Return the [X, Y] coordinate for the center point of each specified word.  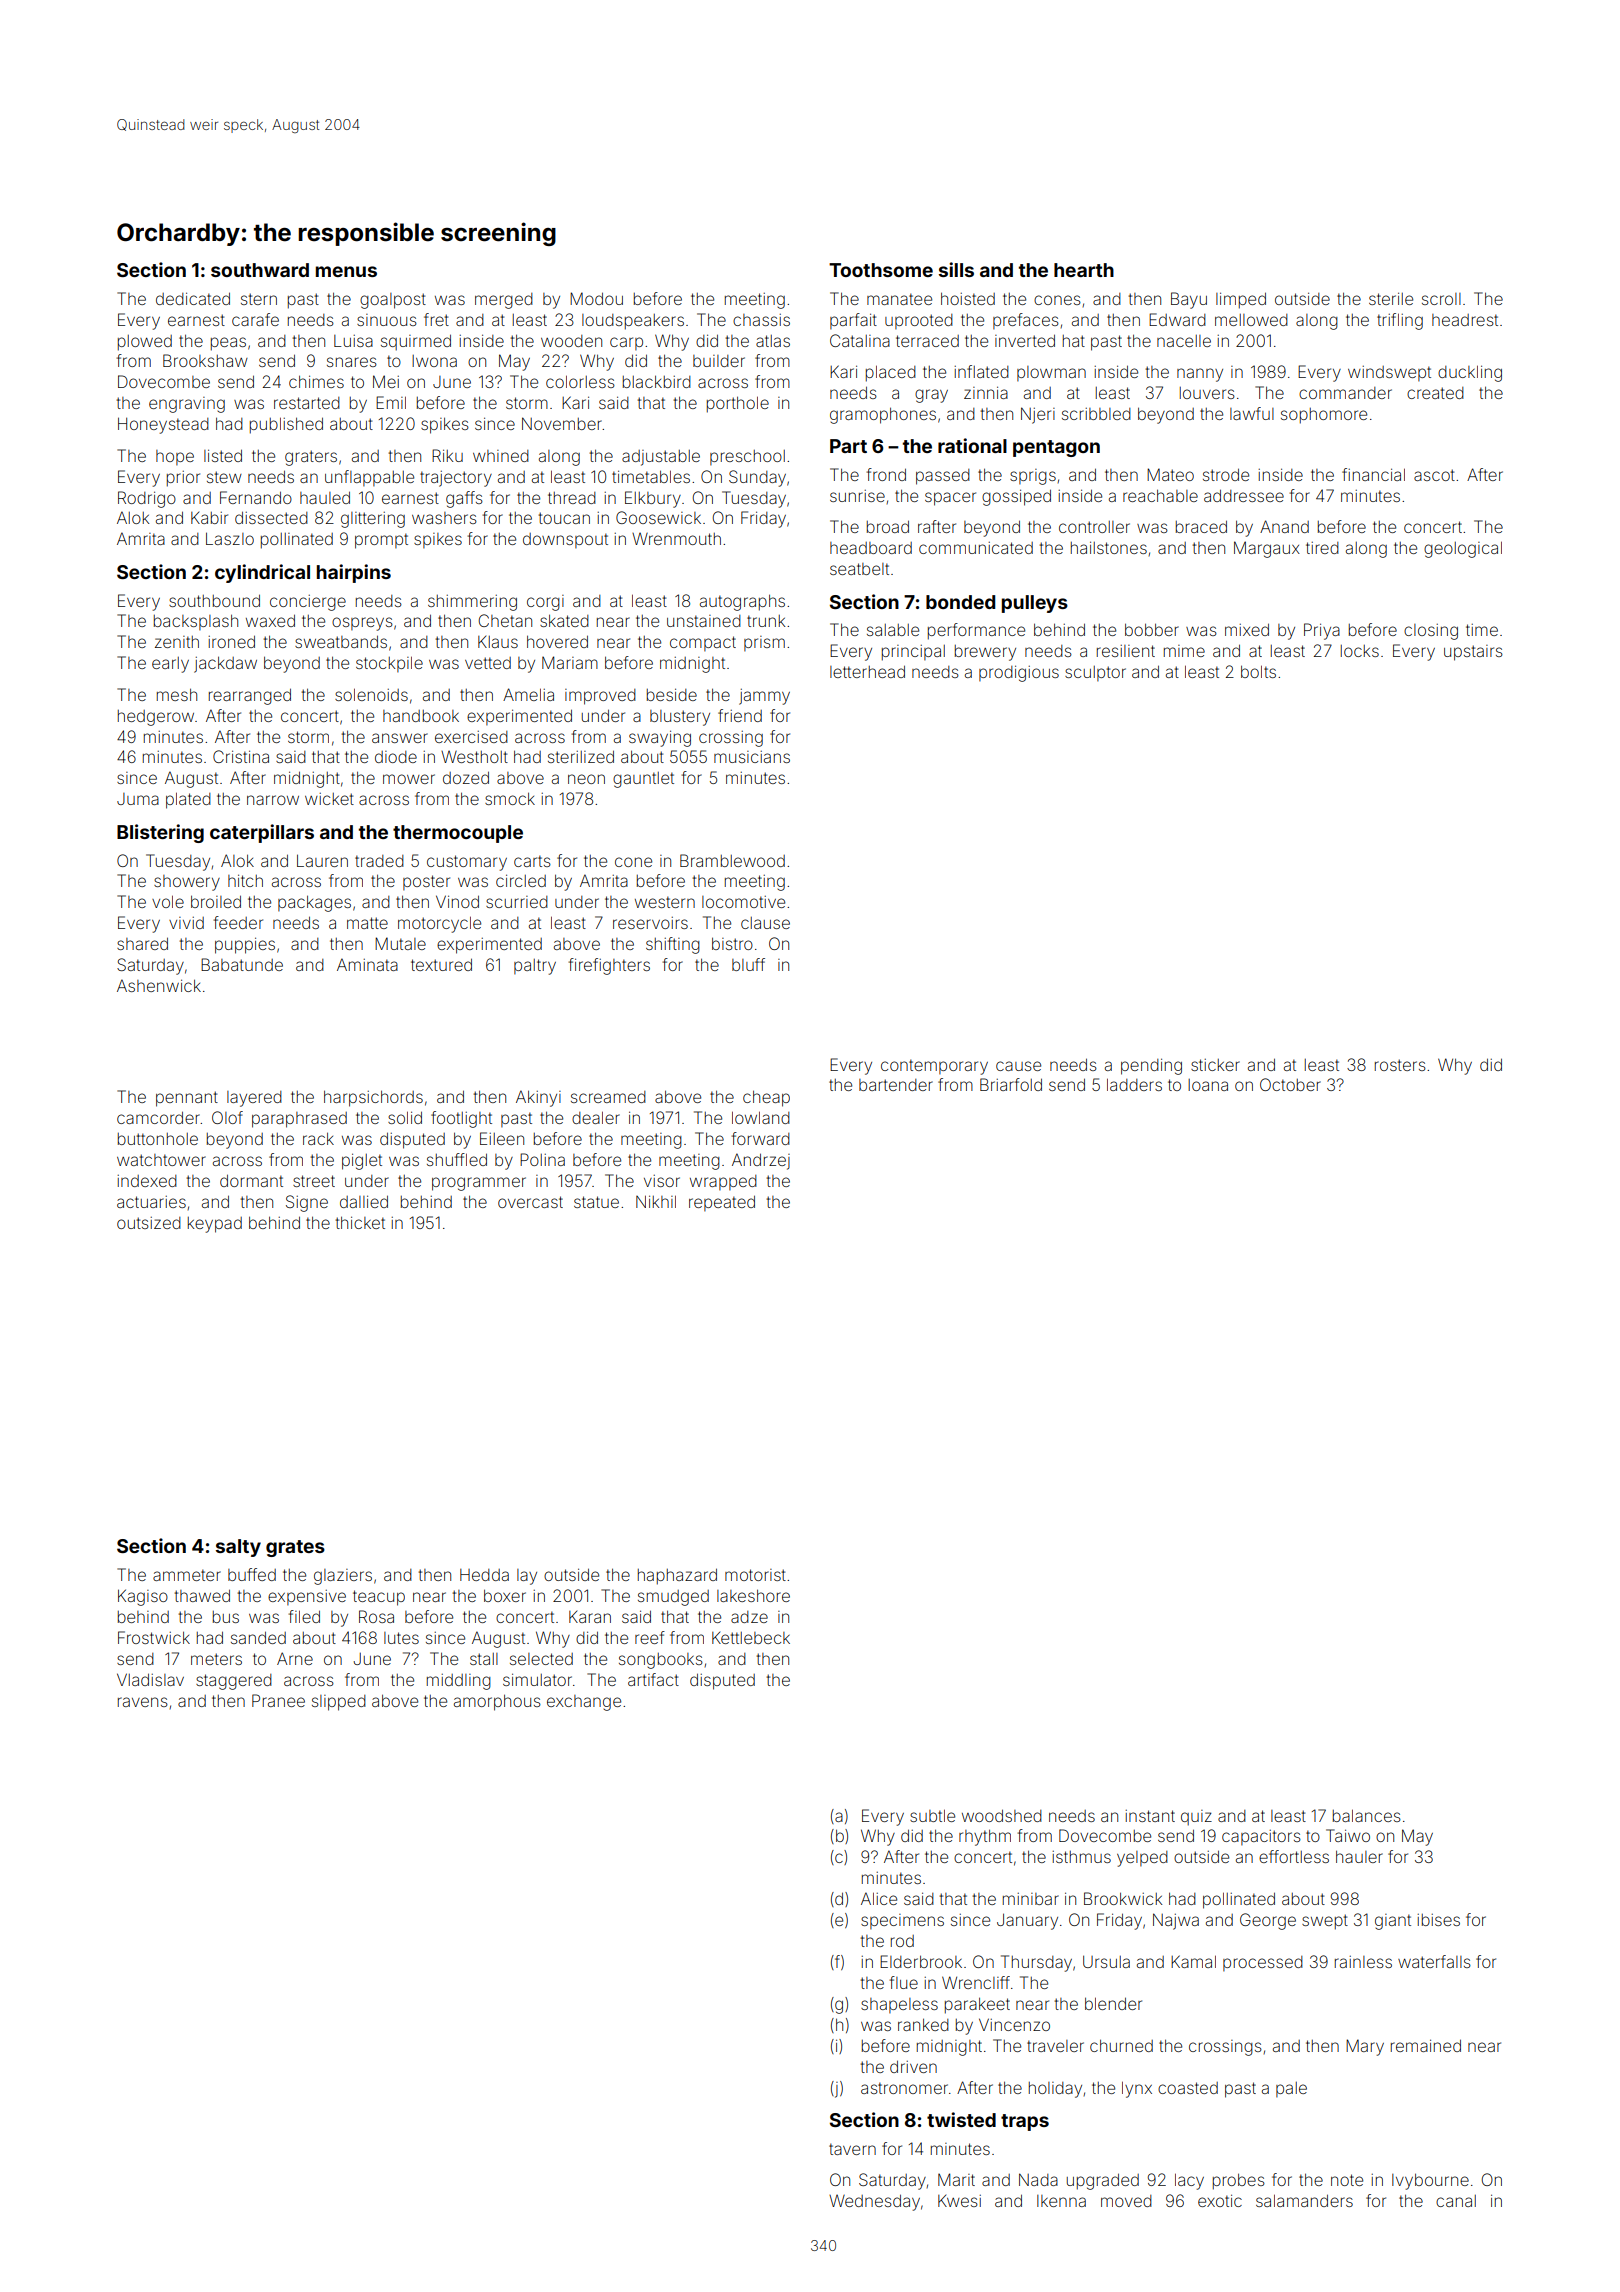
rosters [1400, 1065]
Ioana [1208, 1085]
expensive [307, 1597]
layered [254, 1099]
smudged [673, 1598]
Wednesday [874, 2202]
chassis [761, 320]
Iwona [434, 361]
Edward [1177, 319]
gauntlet [643, 780]
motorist [755, 1575]
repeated [722, 1203]
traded [379, 861]
